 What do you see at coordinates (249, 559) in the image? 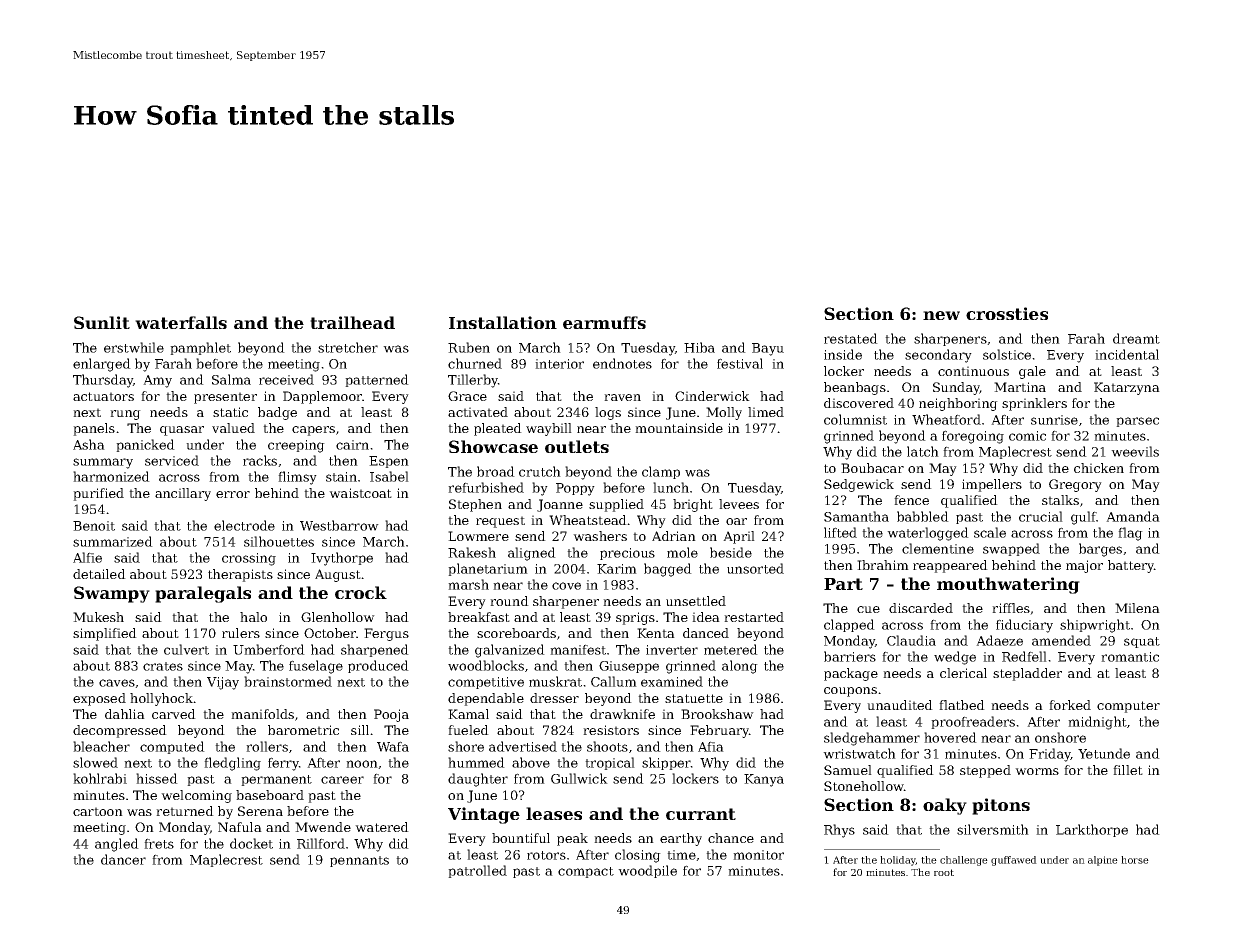
I see `crossing` at bounding box center [249, 559].
